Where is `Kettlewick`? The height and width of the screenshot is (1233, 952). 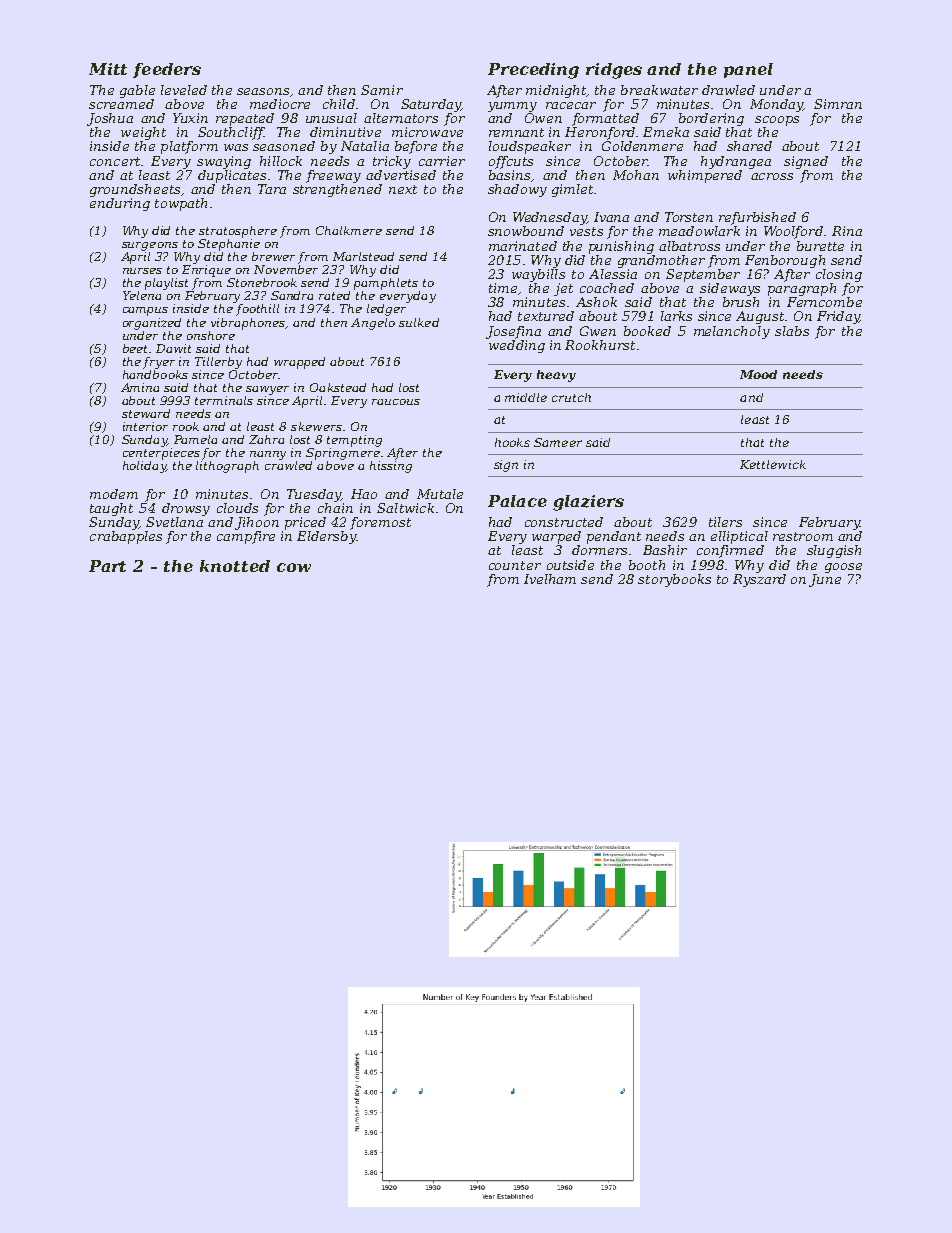
Kettlewick is located at coordinates (773, 464).
